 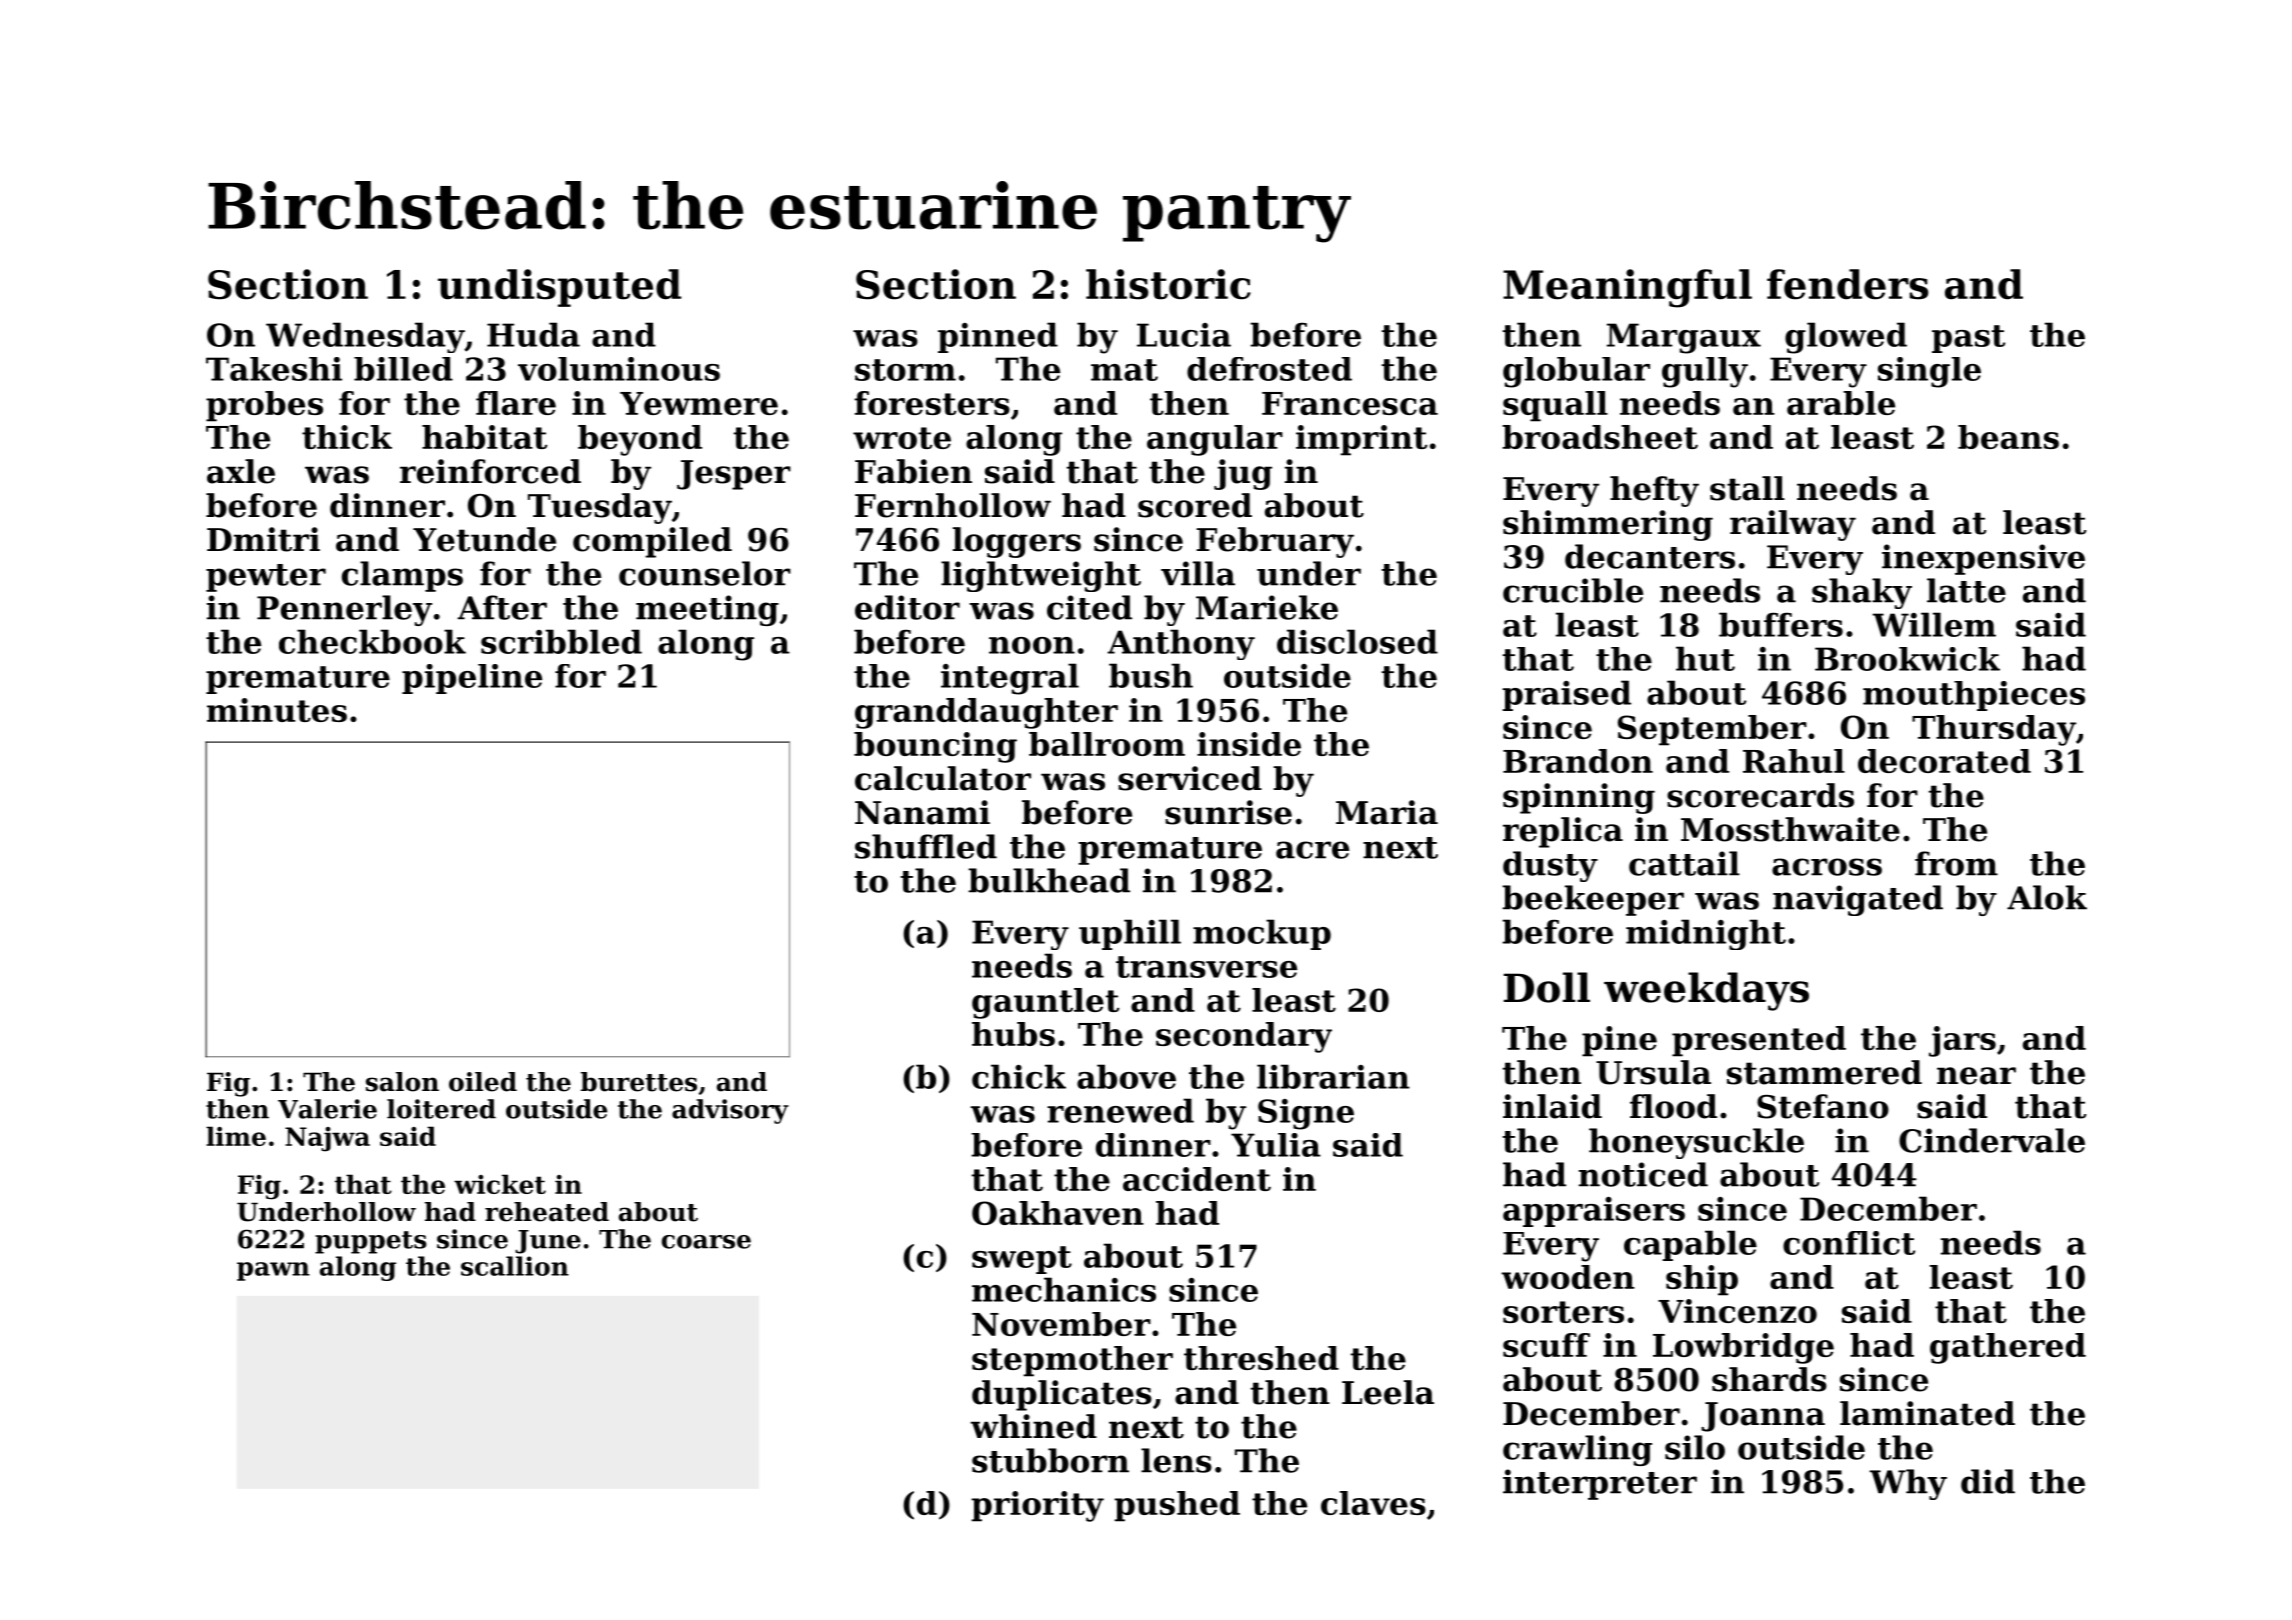 What do you see at coordinates (730, 1111) in the document?
I see `advisory` at bounding box center [730, 1111].
